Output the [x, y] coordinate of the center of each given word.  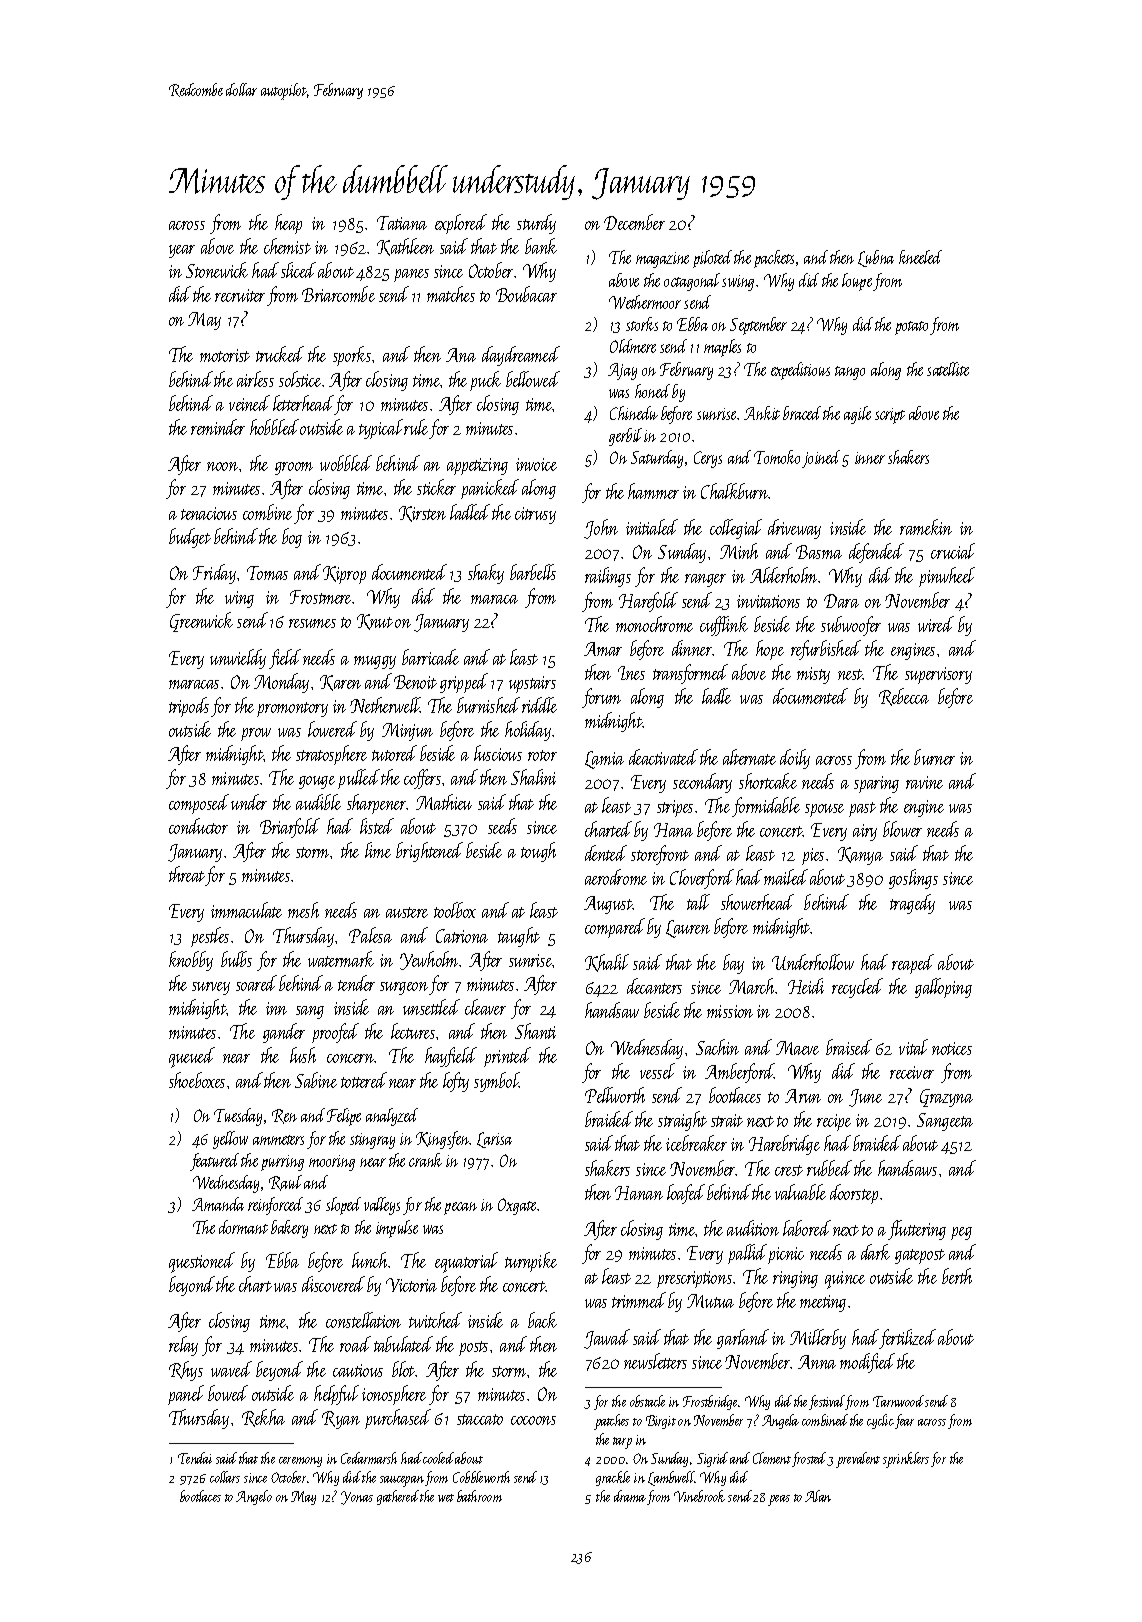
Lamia [604, 760]
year [182, 251]
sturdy [536, 224]
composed [199, 804]
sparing [876, 784]
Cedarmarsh [369, 1458]
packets [774, 259]
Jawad [607, 1339]
